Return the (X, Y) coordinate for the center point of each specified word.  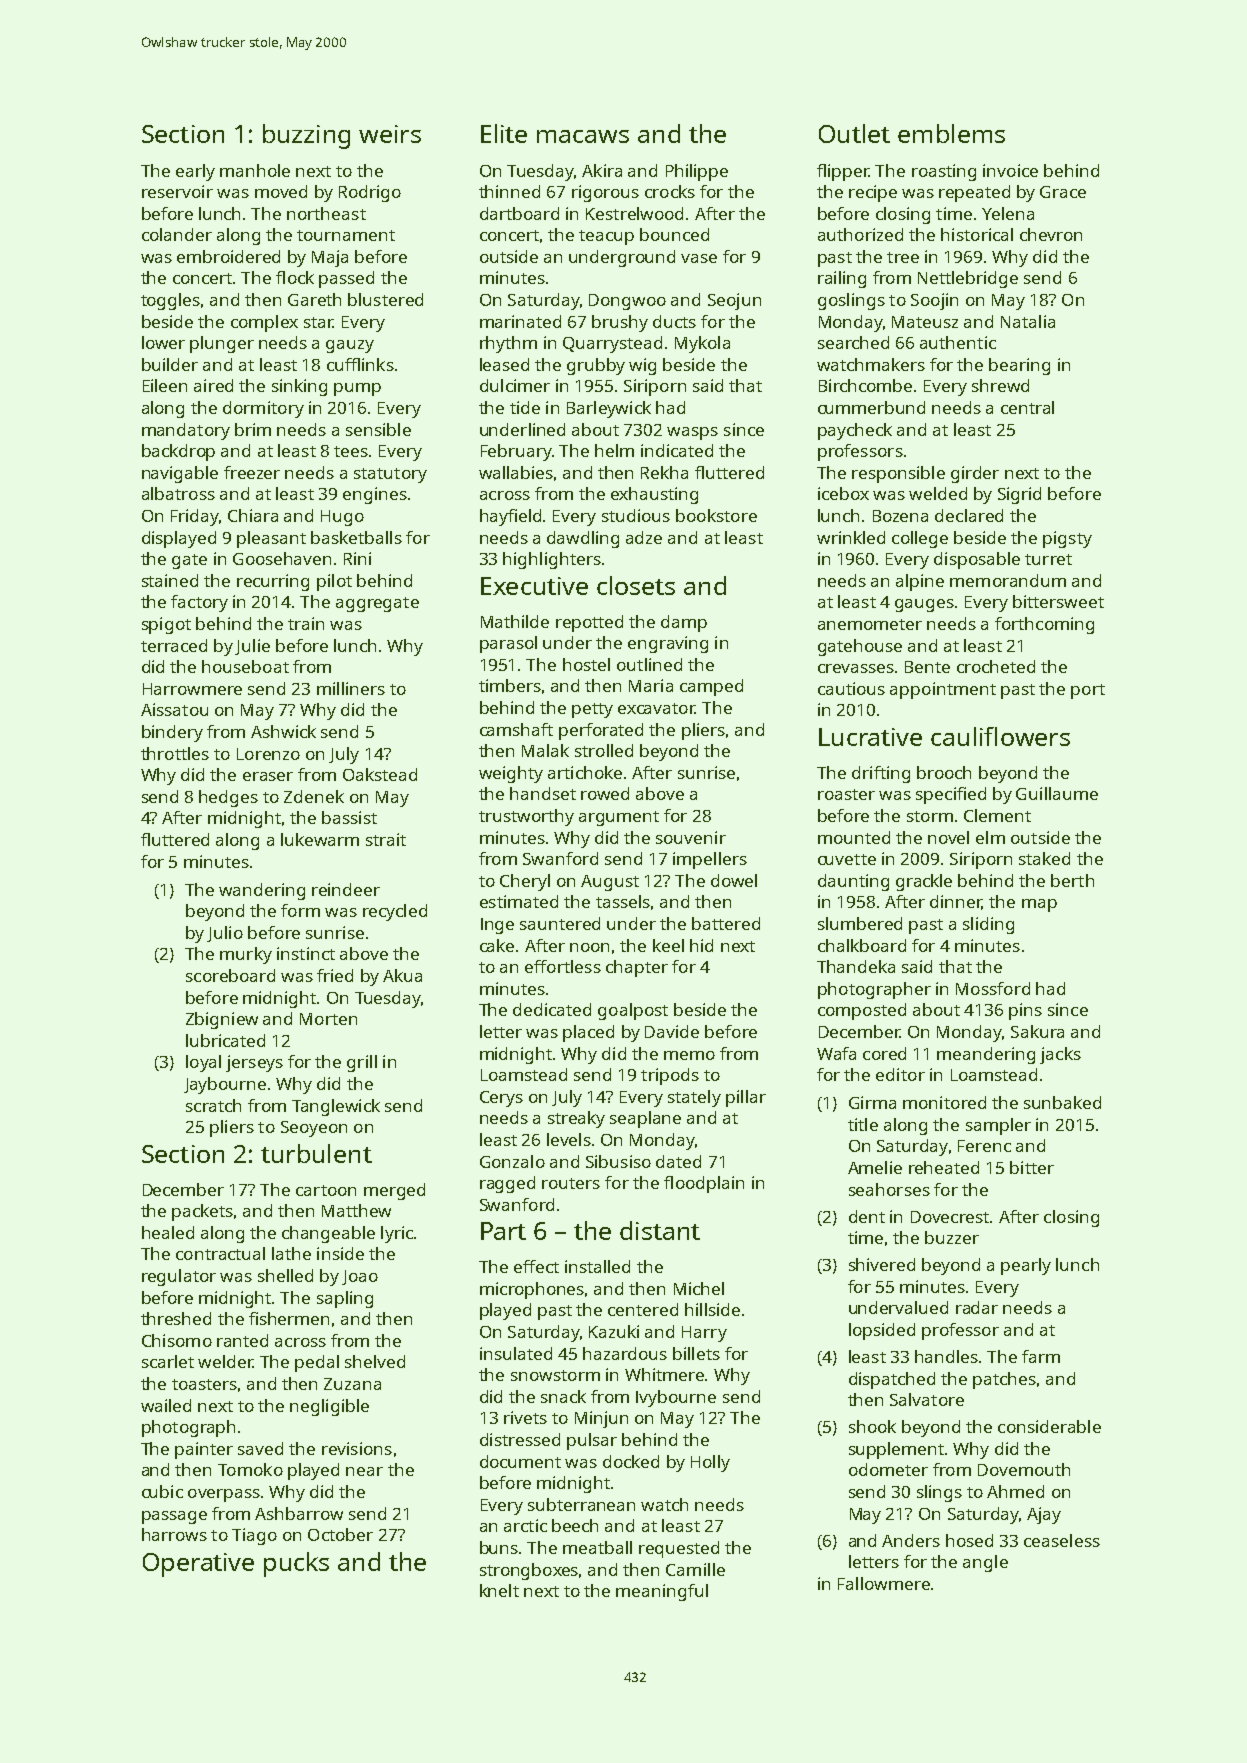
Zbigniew (222, 1020)
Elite (504, 133)
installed (597, 1266)
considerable (1049, 1426)
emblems (951, 133)
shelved (375, 1361)
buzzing (306, 136)
